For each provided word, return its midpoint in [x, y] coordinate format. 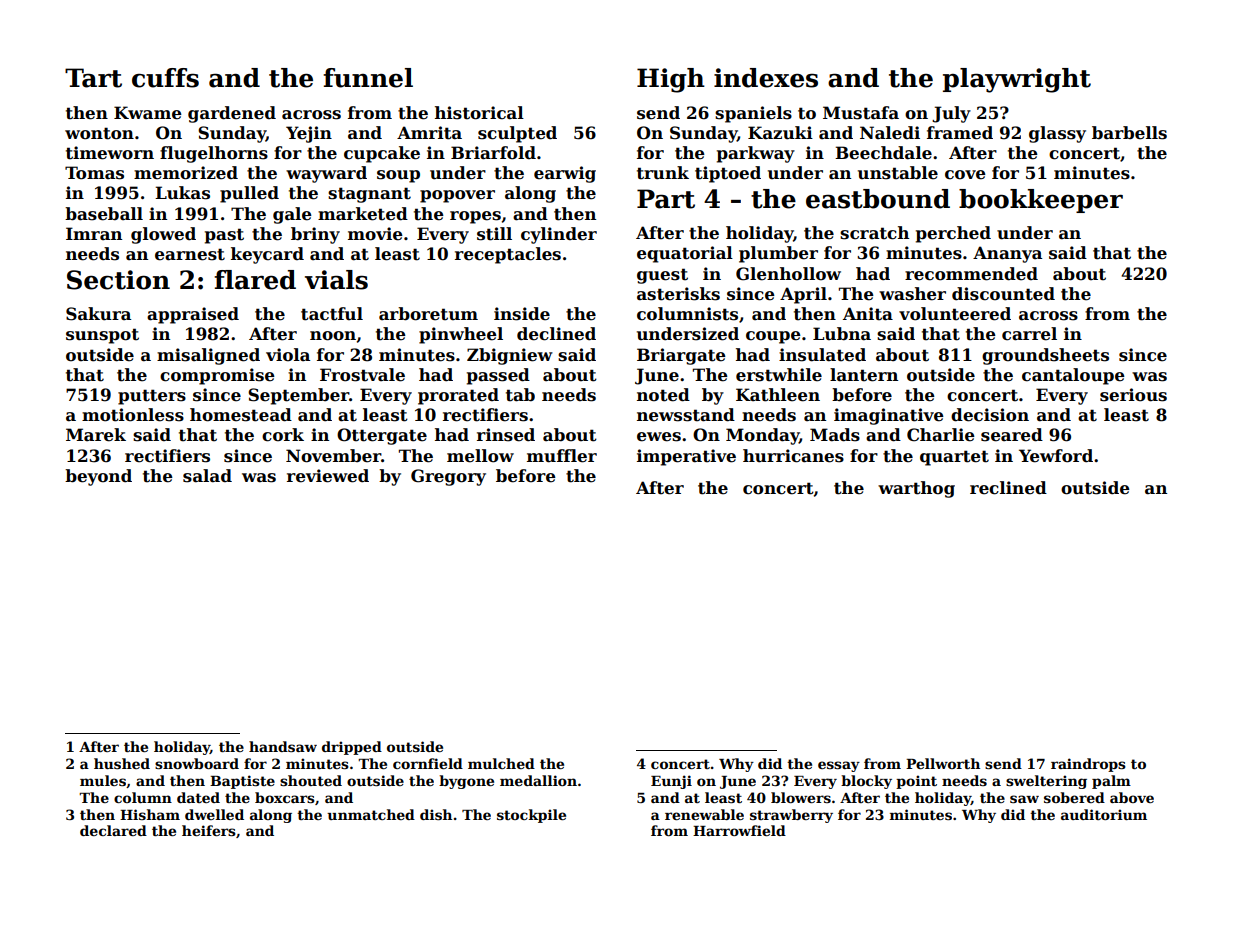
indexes [766, 78]
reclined [1008, 488]
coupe [773, 337]
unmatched [371, 814]
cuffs [165, 78]
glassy [1057, 134]
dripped [352, 748]
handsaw [283, 746]
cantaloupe [1073, 376]
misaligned [208, 356]
